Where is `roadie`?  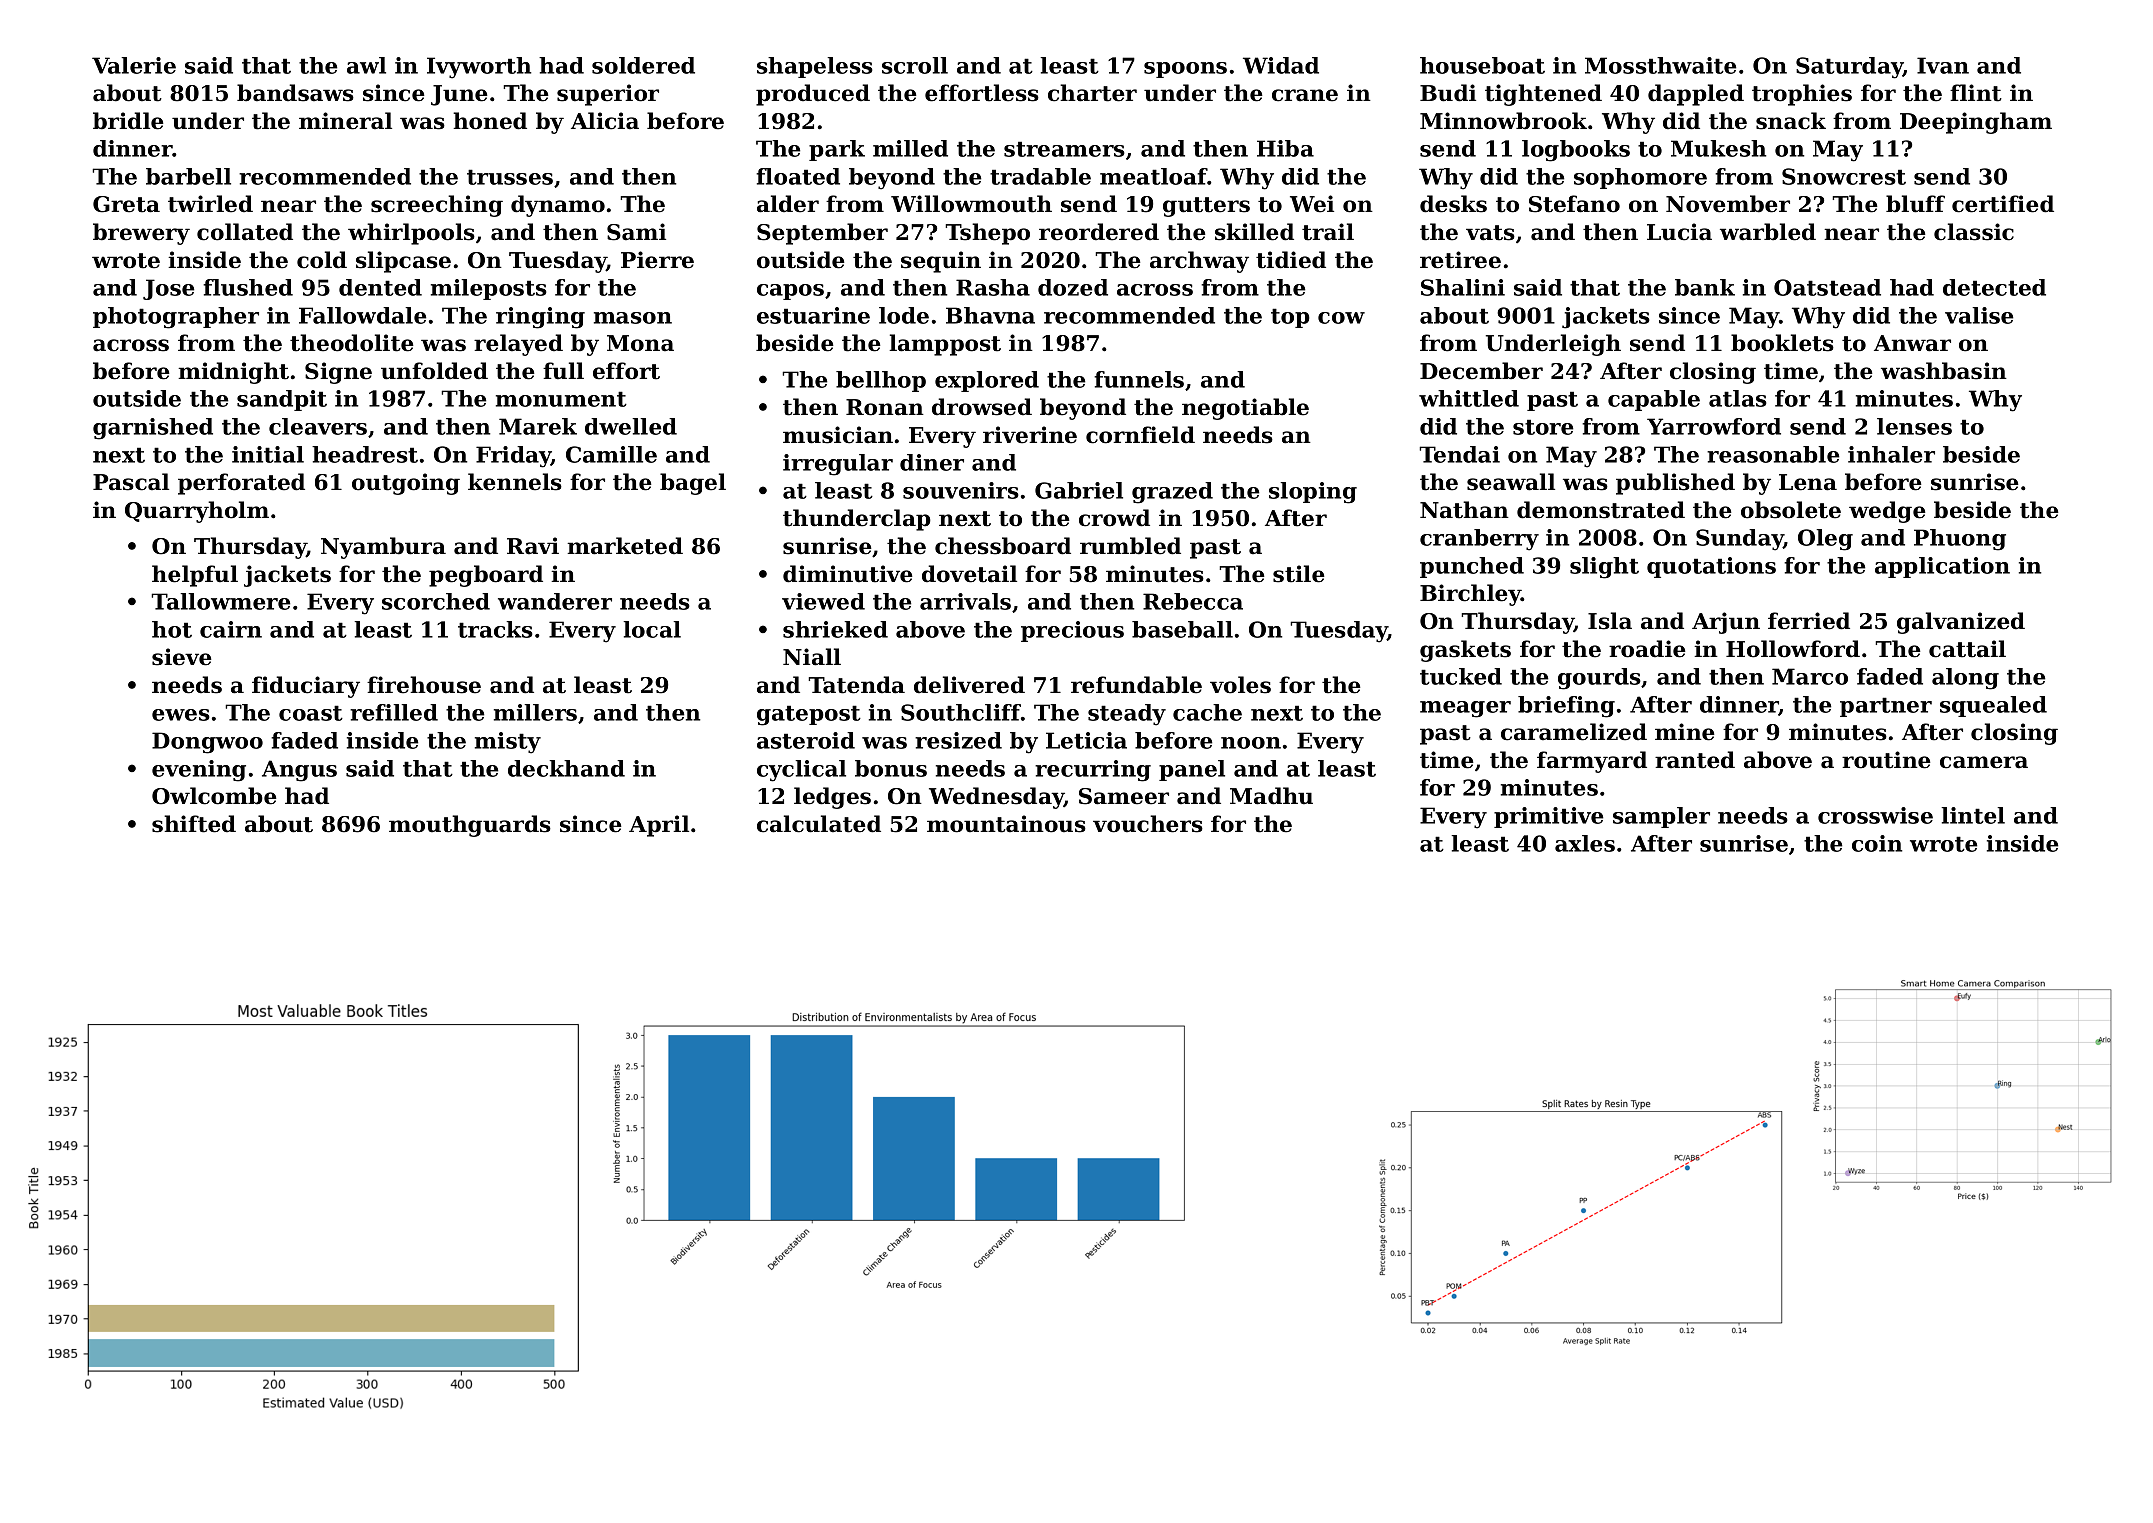 roadie is located at coordinates (1647, 649).
